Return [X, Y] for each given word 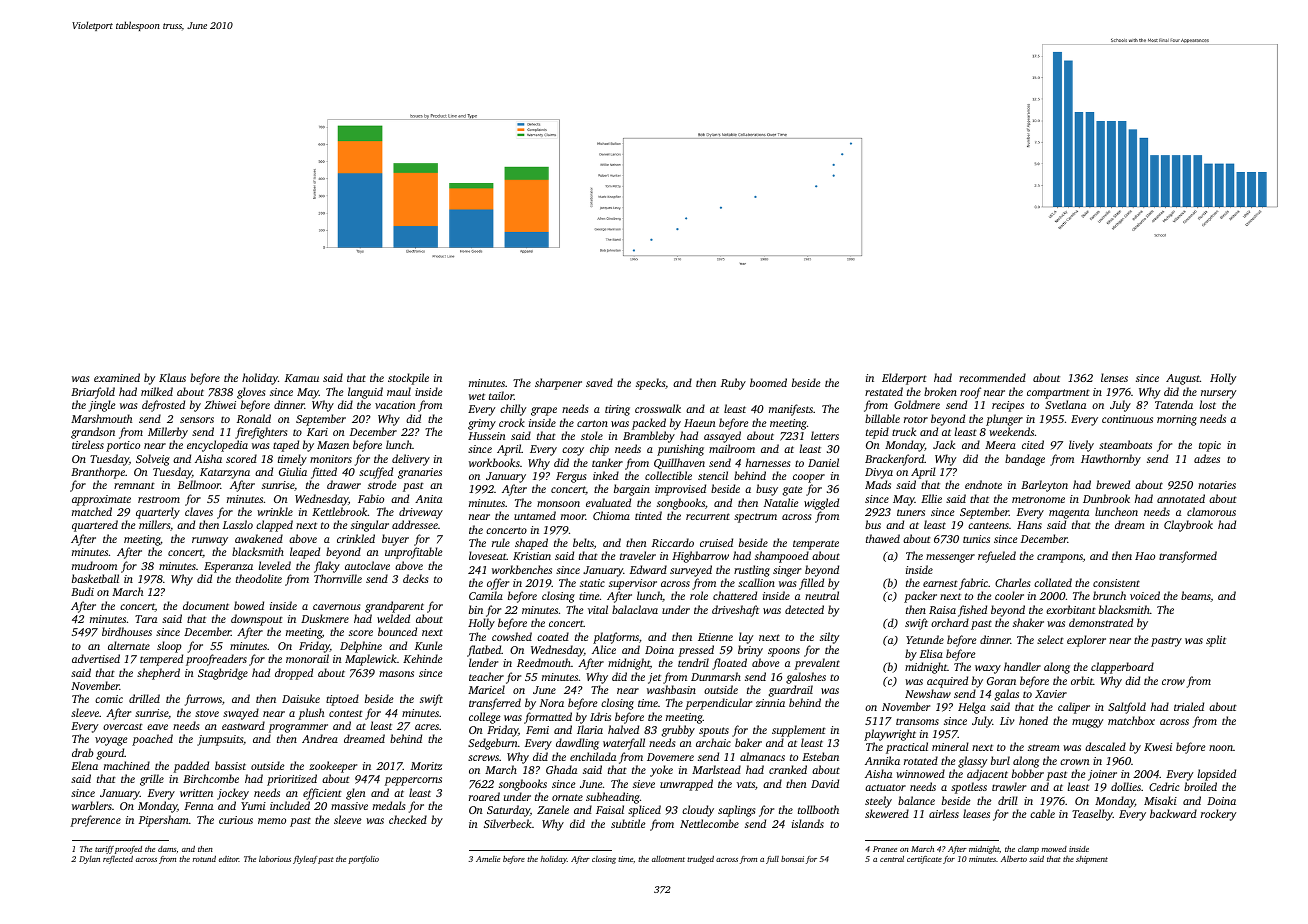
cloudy [698, 811]
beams [1196, 596]
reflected [118, 860]
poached [152, 740]
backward [1173, 813]
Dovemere [670, 757]
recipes [1008, 406]
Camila [486, 595]
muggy [1087, 723]
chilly [513, 410]
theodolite [259, 578]
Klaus [172, 377]
